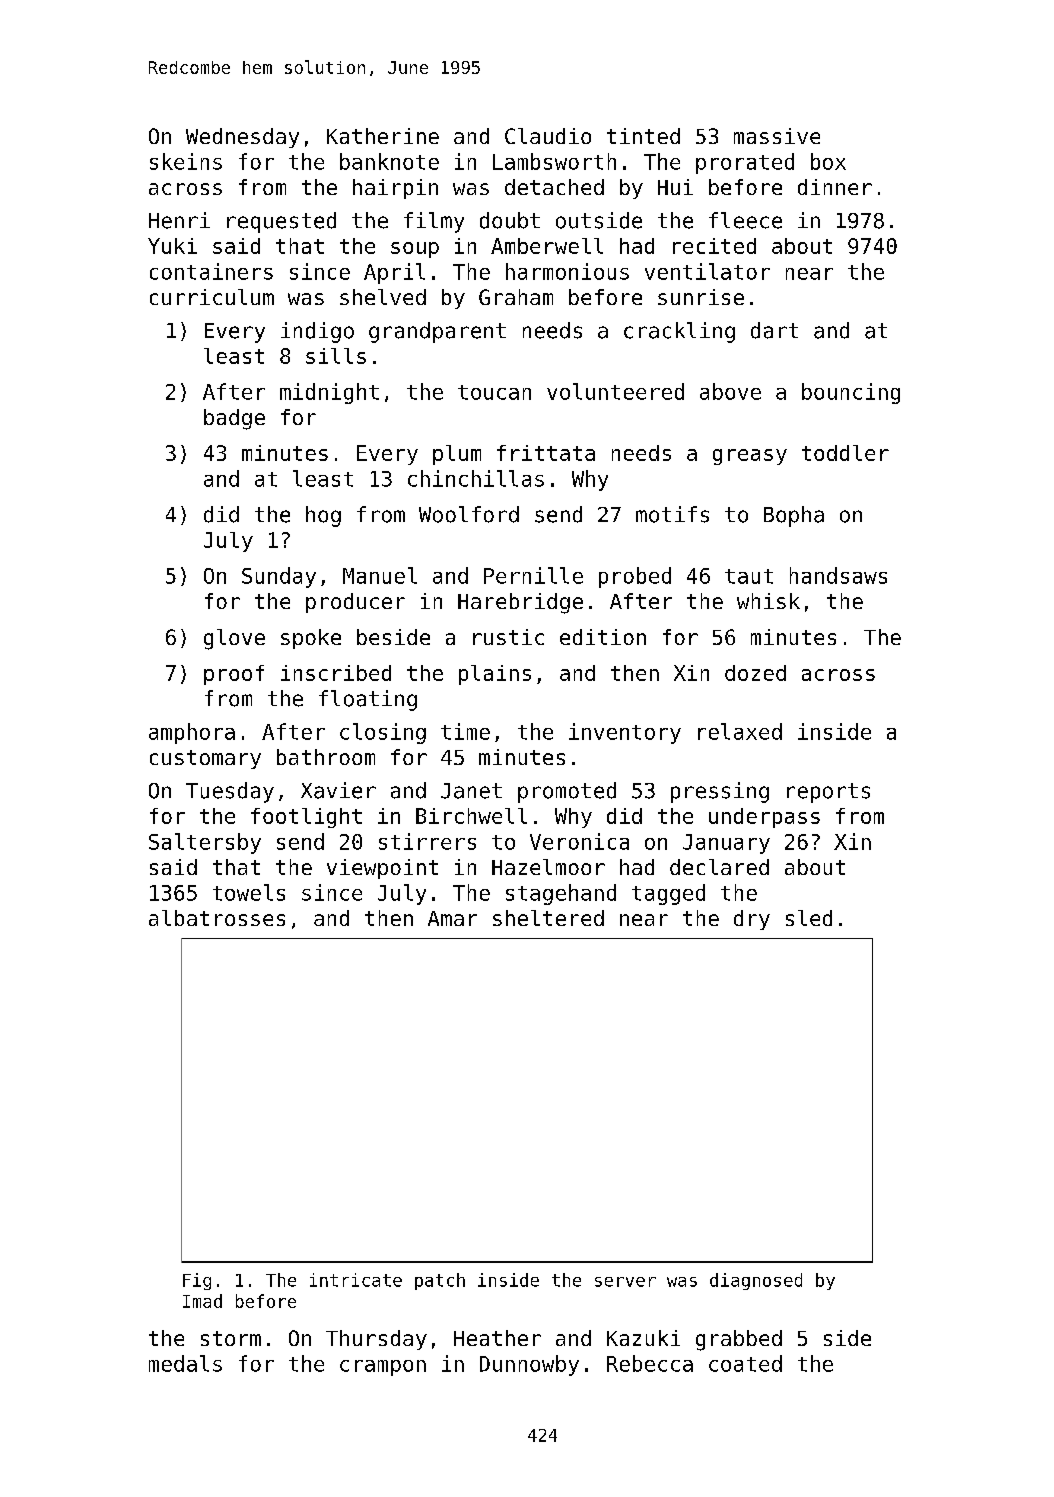 The width and height of the image is (1054, 1497). What do you see at coordinates (281, 222) in the image?
I see `requested` at bounding box center [281, 222].
